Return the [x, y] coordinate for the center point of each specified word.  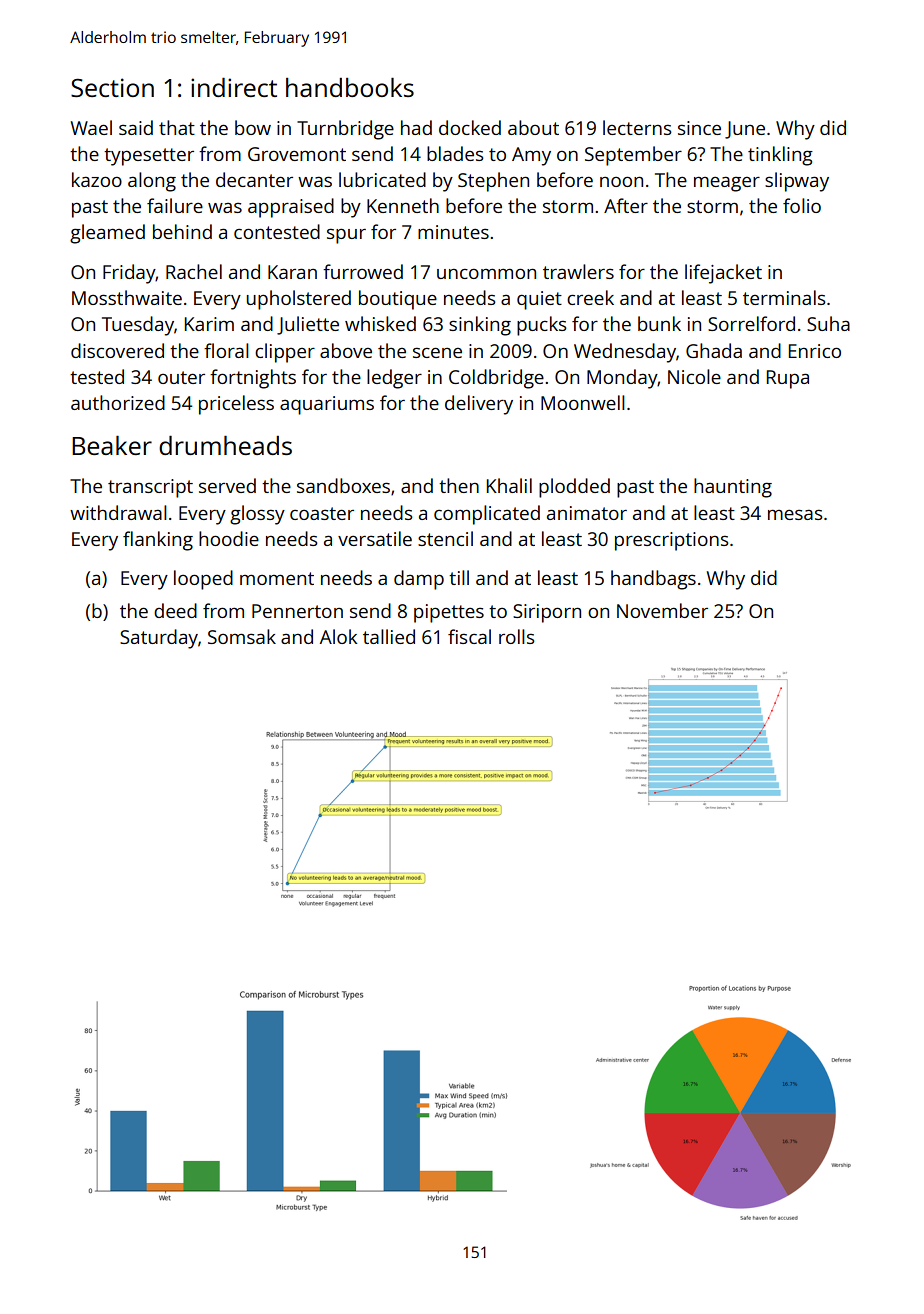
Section [112, 87]
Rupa [788, 379]
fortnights [253, 379]
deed [175, 610]
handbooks [350, 87]
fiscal [469, 636]
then [459, 485]
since [699, 128]
